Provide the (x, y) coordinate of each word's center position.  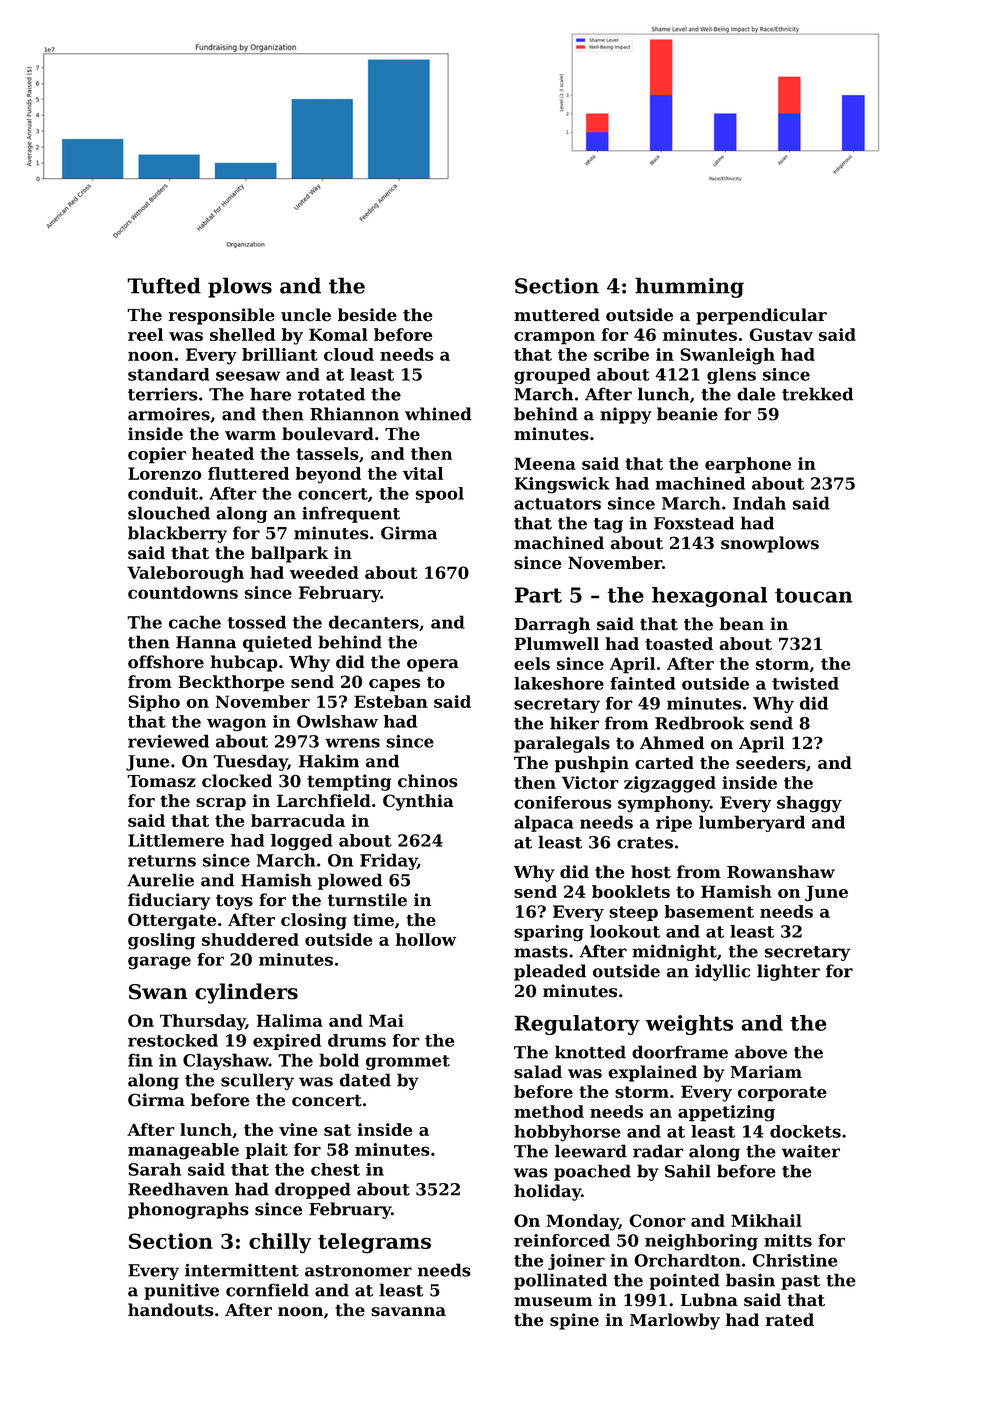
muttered (557, 315)
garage (159, 963)
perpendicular (761, 316)
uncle (306, 315)
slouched (169, 513)
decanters (374, 622)
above (761, 1052)
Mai (386, 1020)
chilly (280, 1243)
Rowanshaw (781, 872)
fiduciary (169, 901)
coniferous (562, 802)
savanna (408, 1312)
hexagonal (709, 597)
